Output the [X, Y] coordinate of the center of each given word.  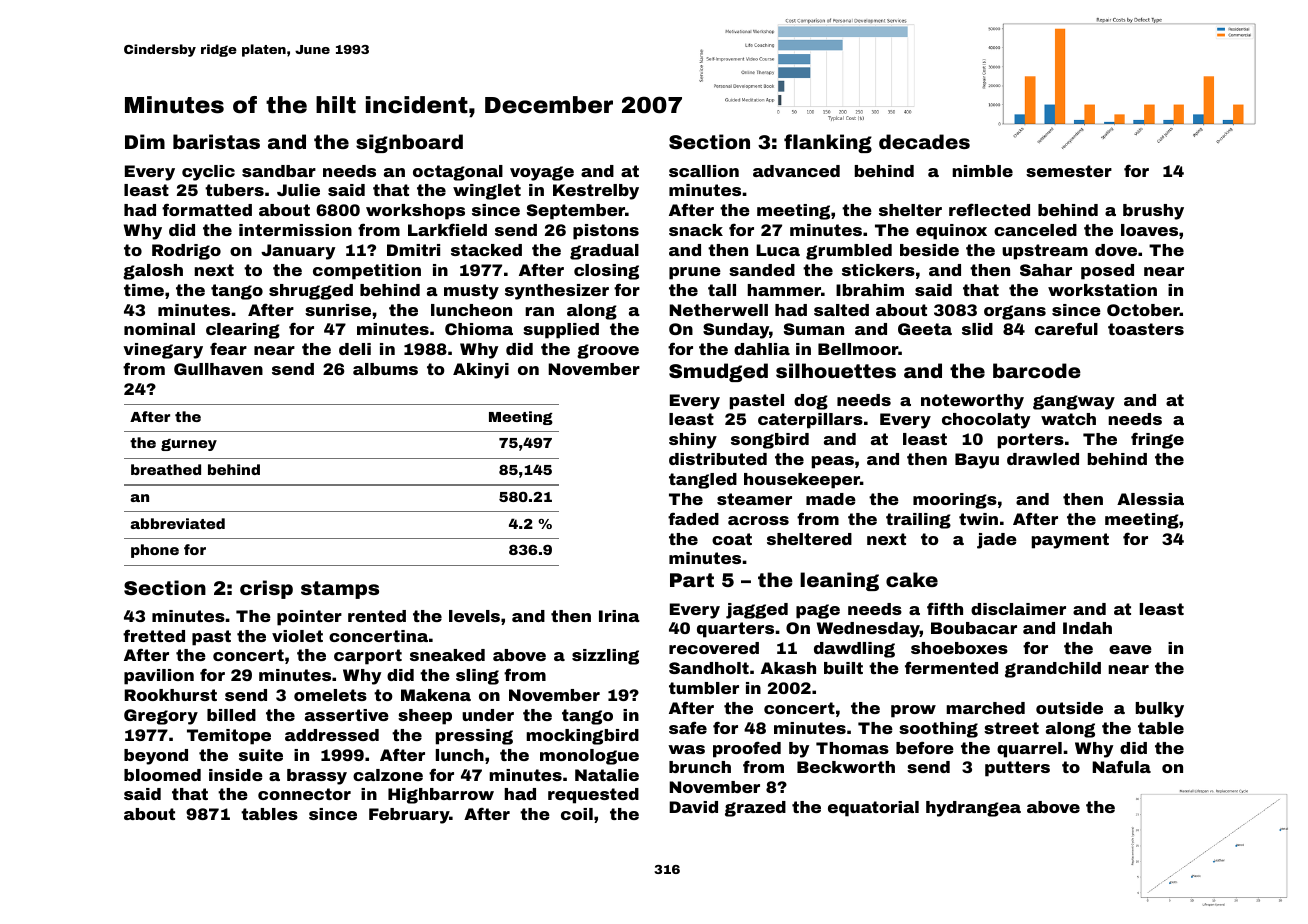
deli [355, 349]
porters [1031, 441]
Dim [145, 141]
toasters [1146, 329]
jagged [757, 611]
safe [688, 727]
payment [1070, 541]
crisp [266, 589]
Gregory [161, 717]
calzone [388, 775]
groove [608, 351]
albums [385, 369]
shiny [693, 441]
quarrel [1029, 750]
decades [924, 141]
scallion [704, 171]
